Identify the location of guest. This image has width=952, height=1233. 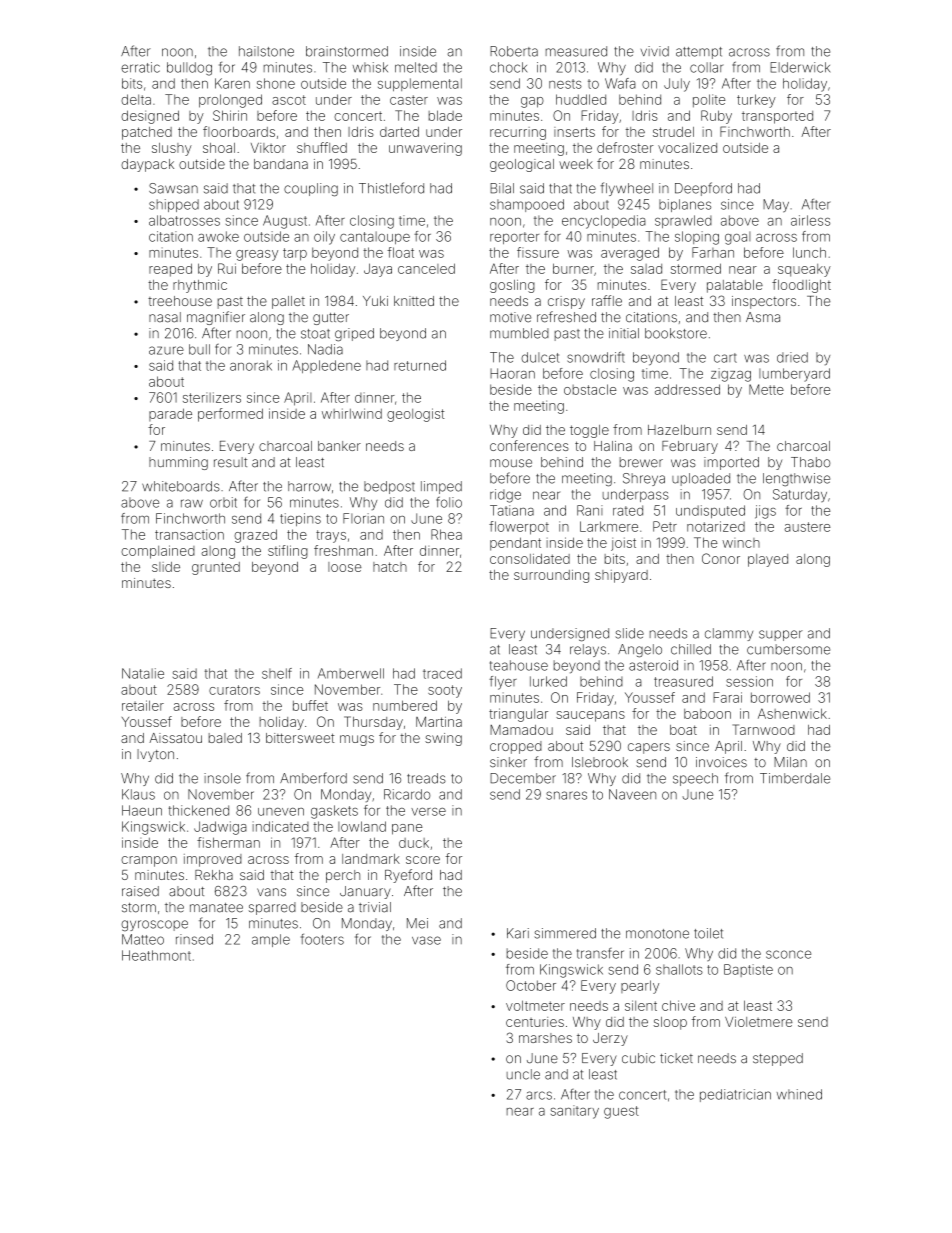
(621, 1112).
